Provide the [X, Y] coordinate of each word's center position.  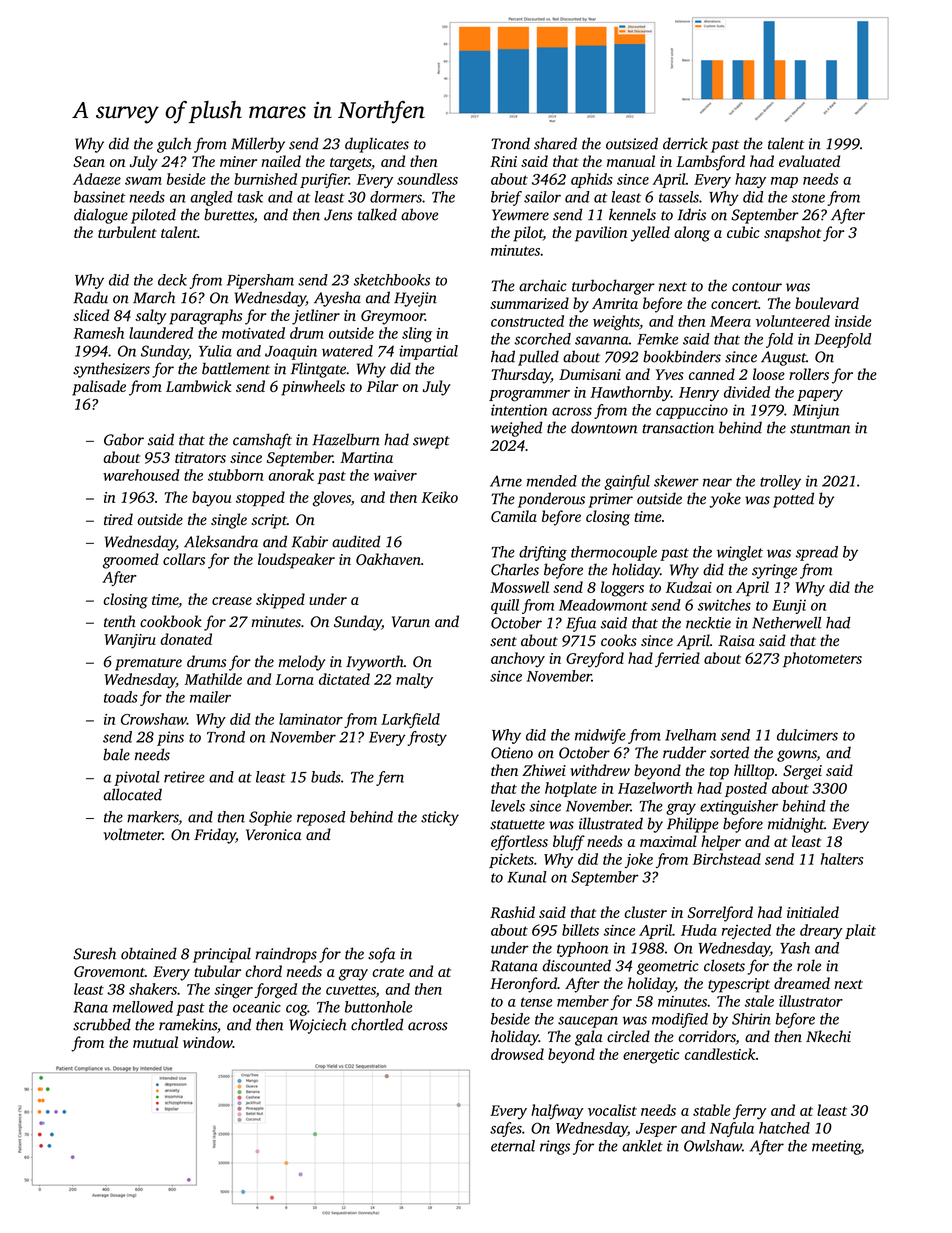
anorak [291, 475]
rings [555, 1147]
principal [222, 955]
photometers [822, 659]
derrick [685, 143]
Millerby [258, 145]
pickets [511, 860]
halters [842, 859]
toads [121, 697]
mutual [155, 1042]
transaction [678, 428]
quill [505, 606]
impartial [428, 352]
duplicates [377, 145]
